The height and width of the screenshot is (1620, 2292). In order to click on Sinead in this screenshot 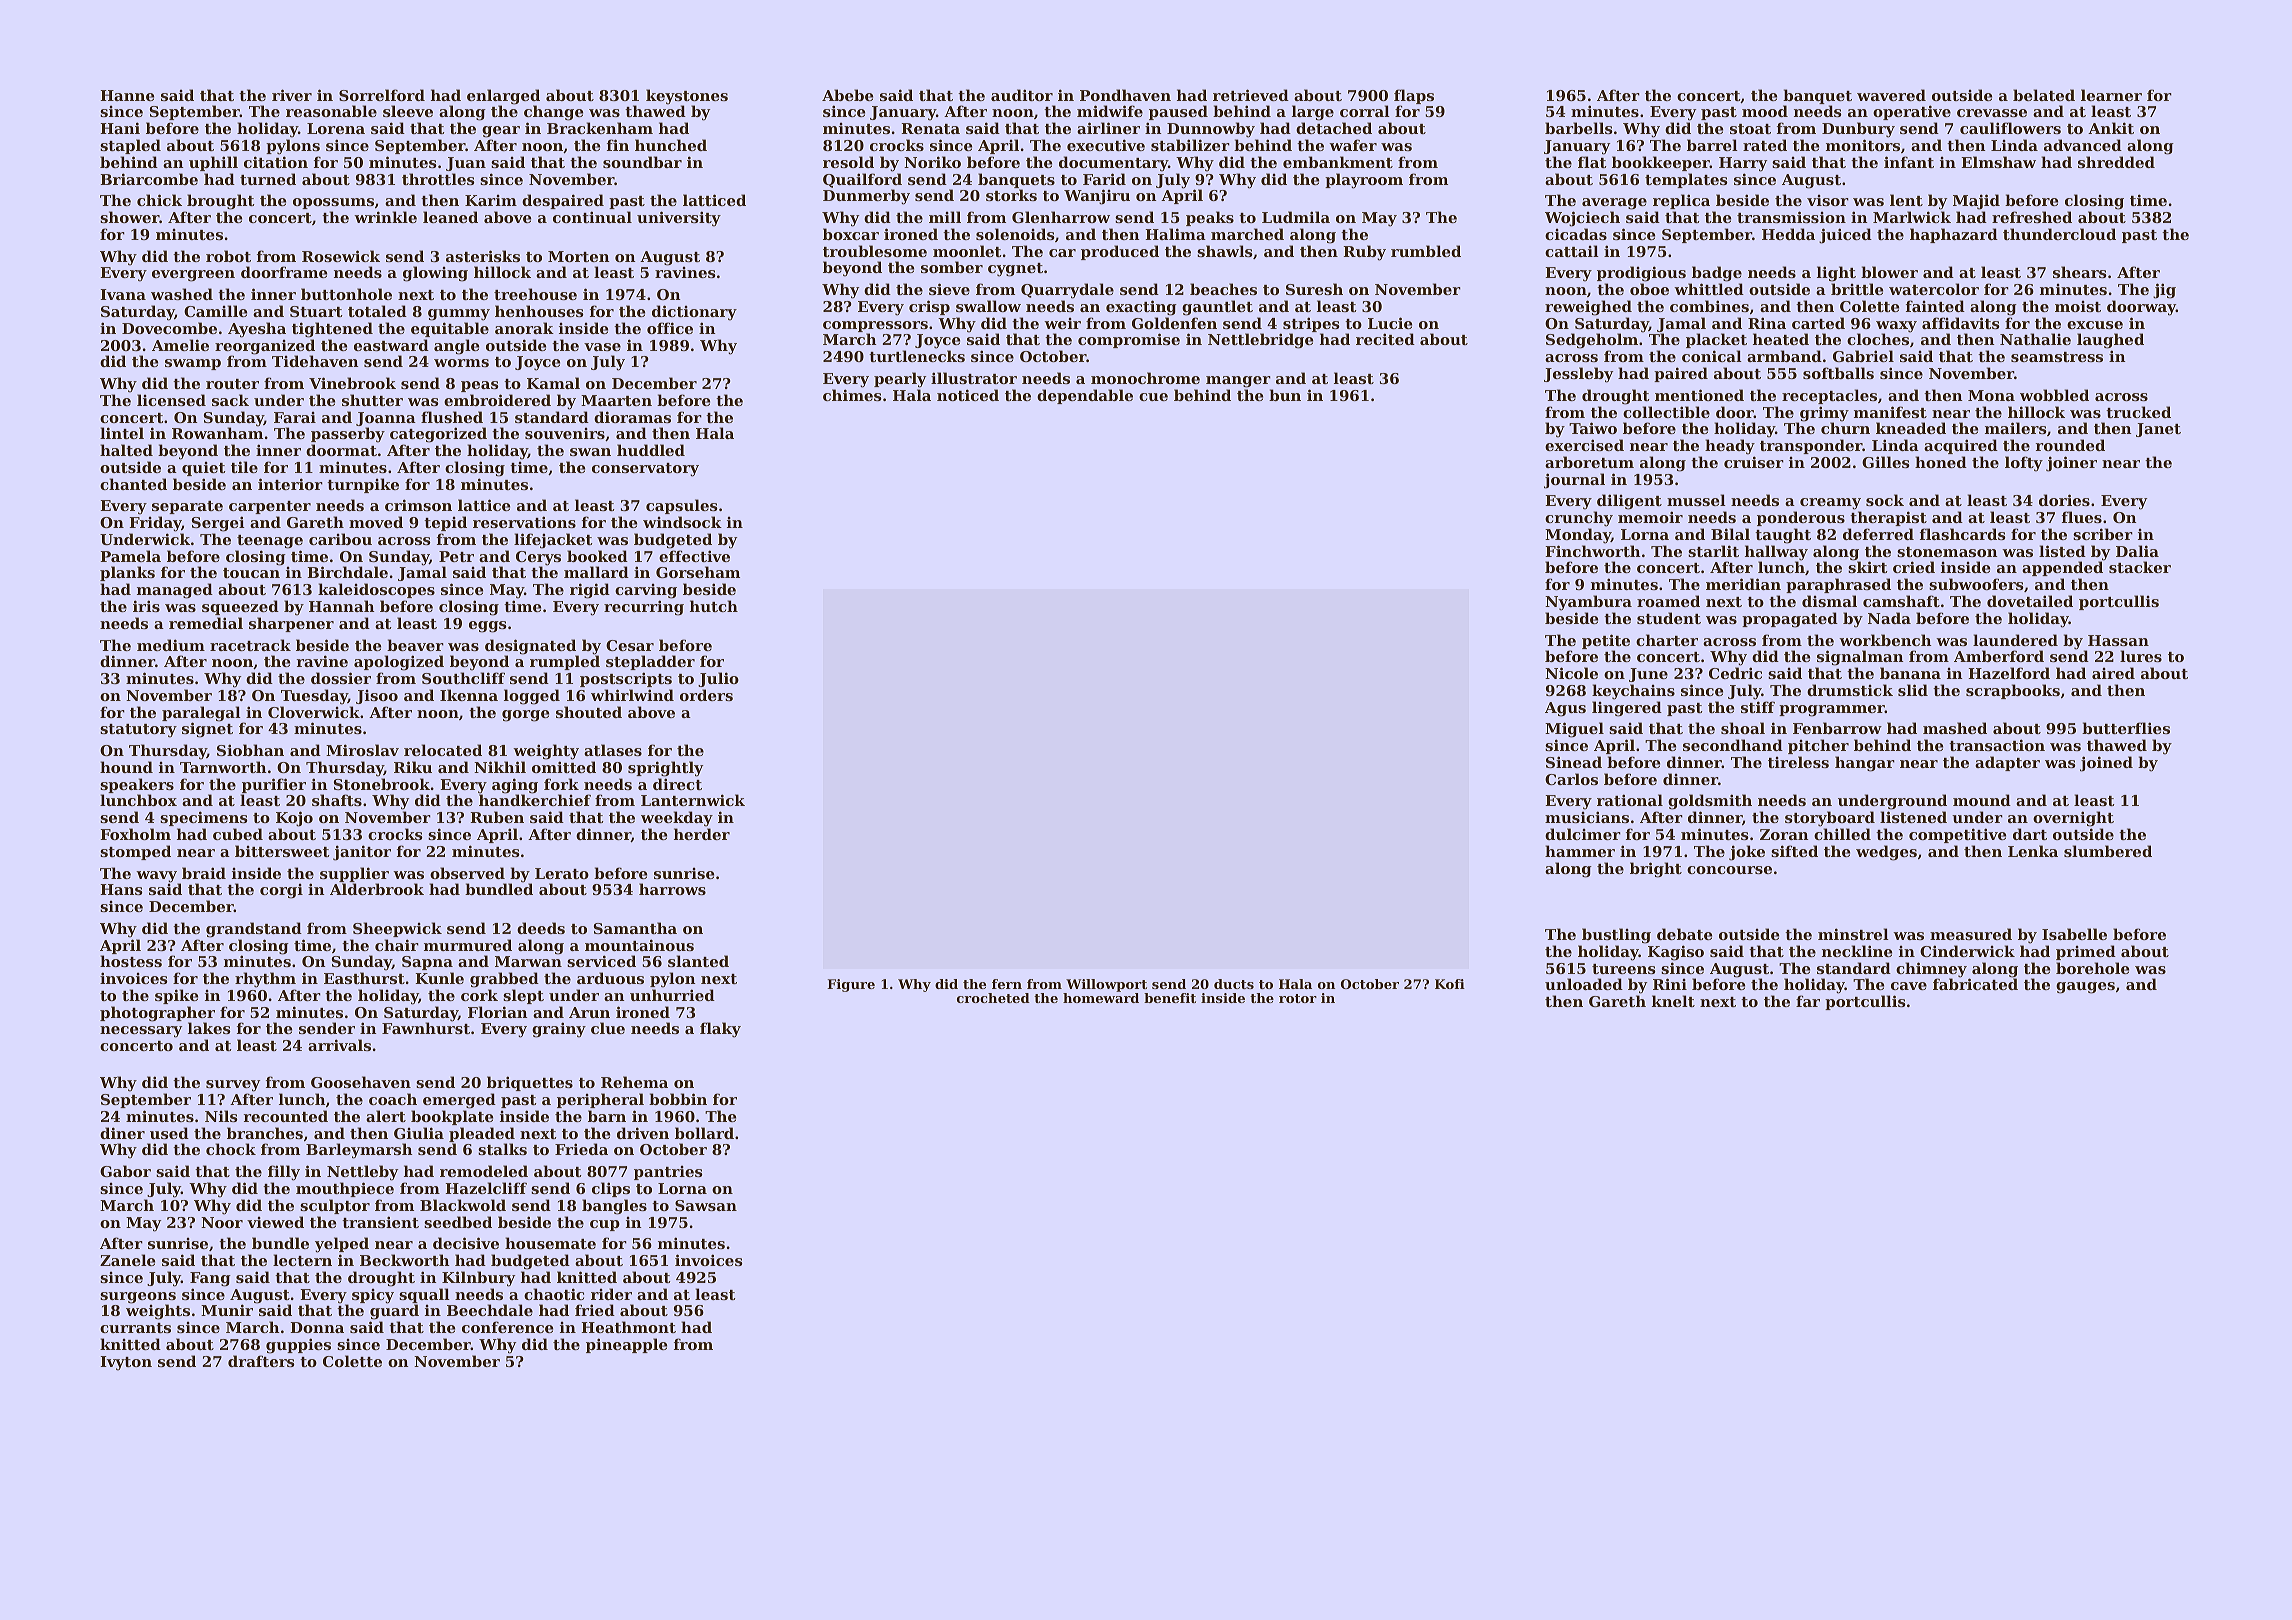, I will do `click(1574, 762)`.
